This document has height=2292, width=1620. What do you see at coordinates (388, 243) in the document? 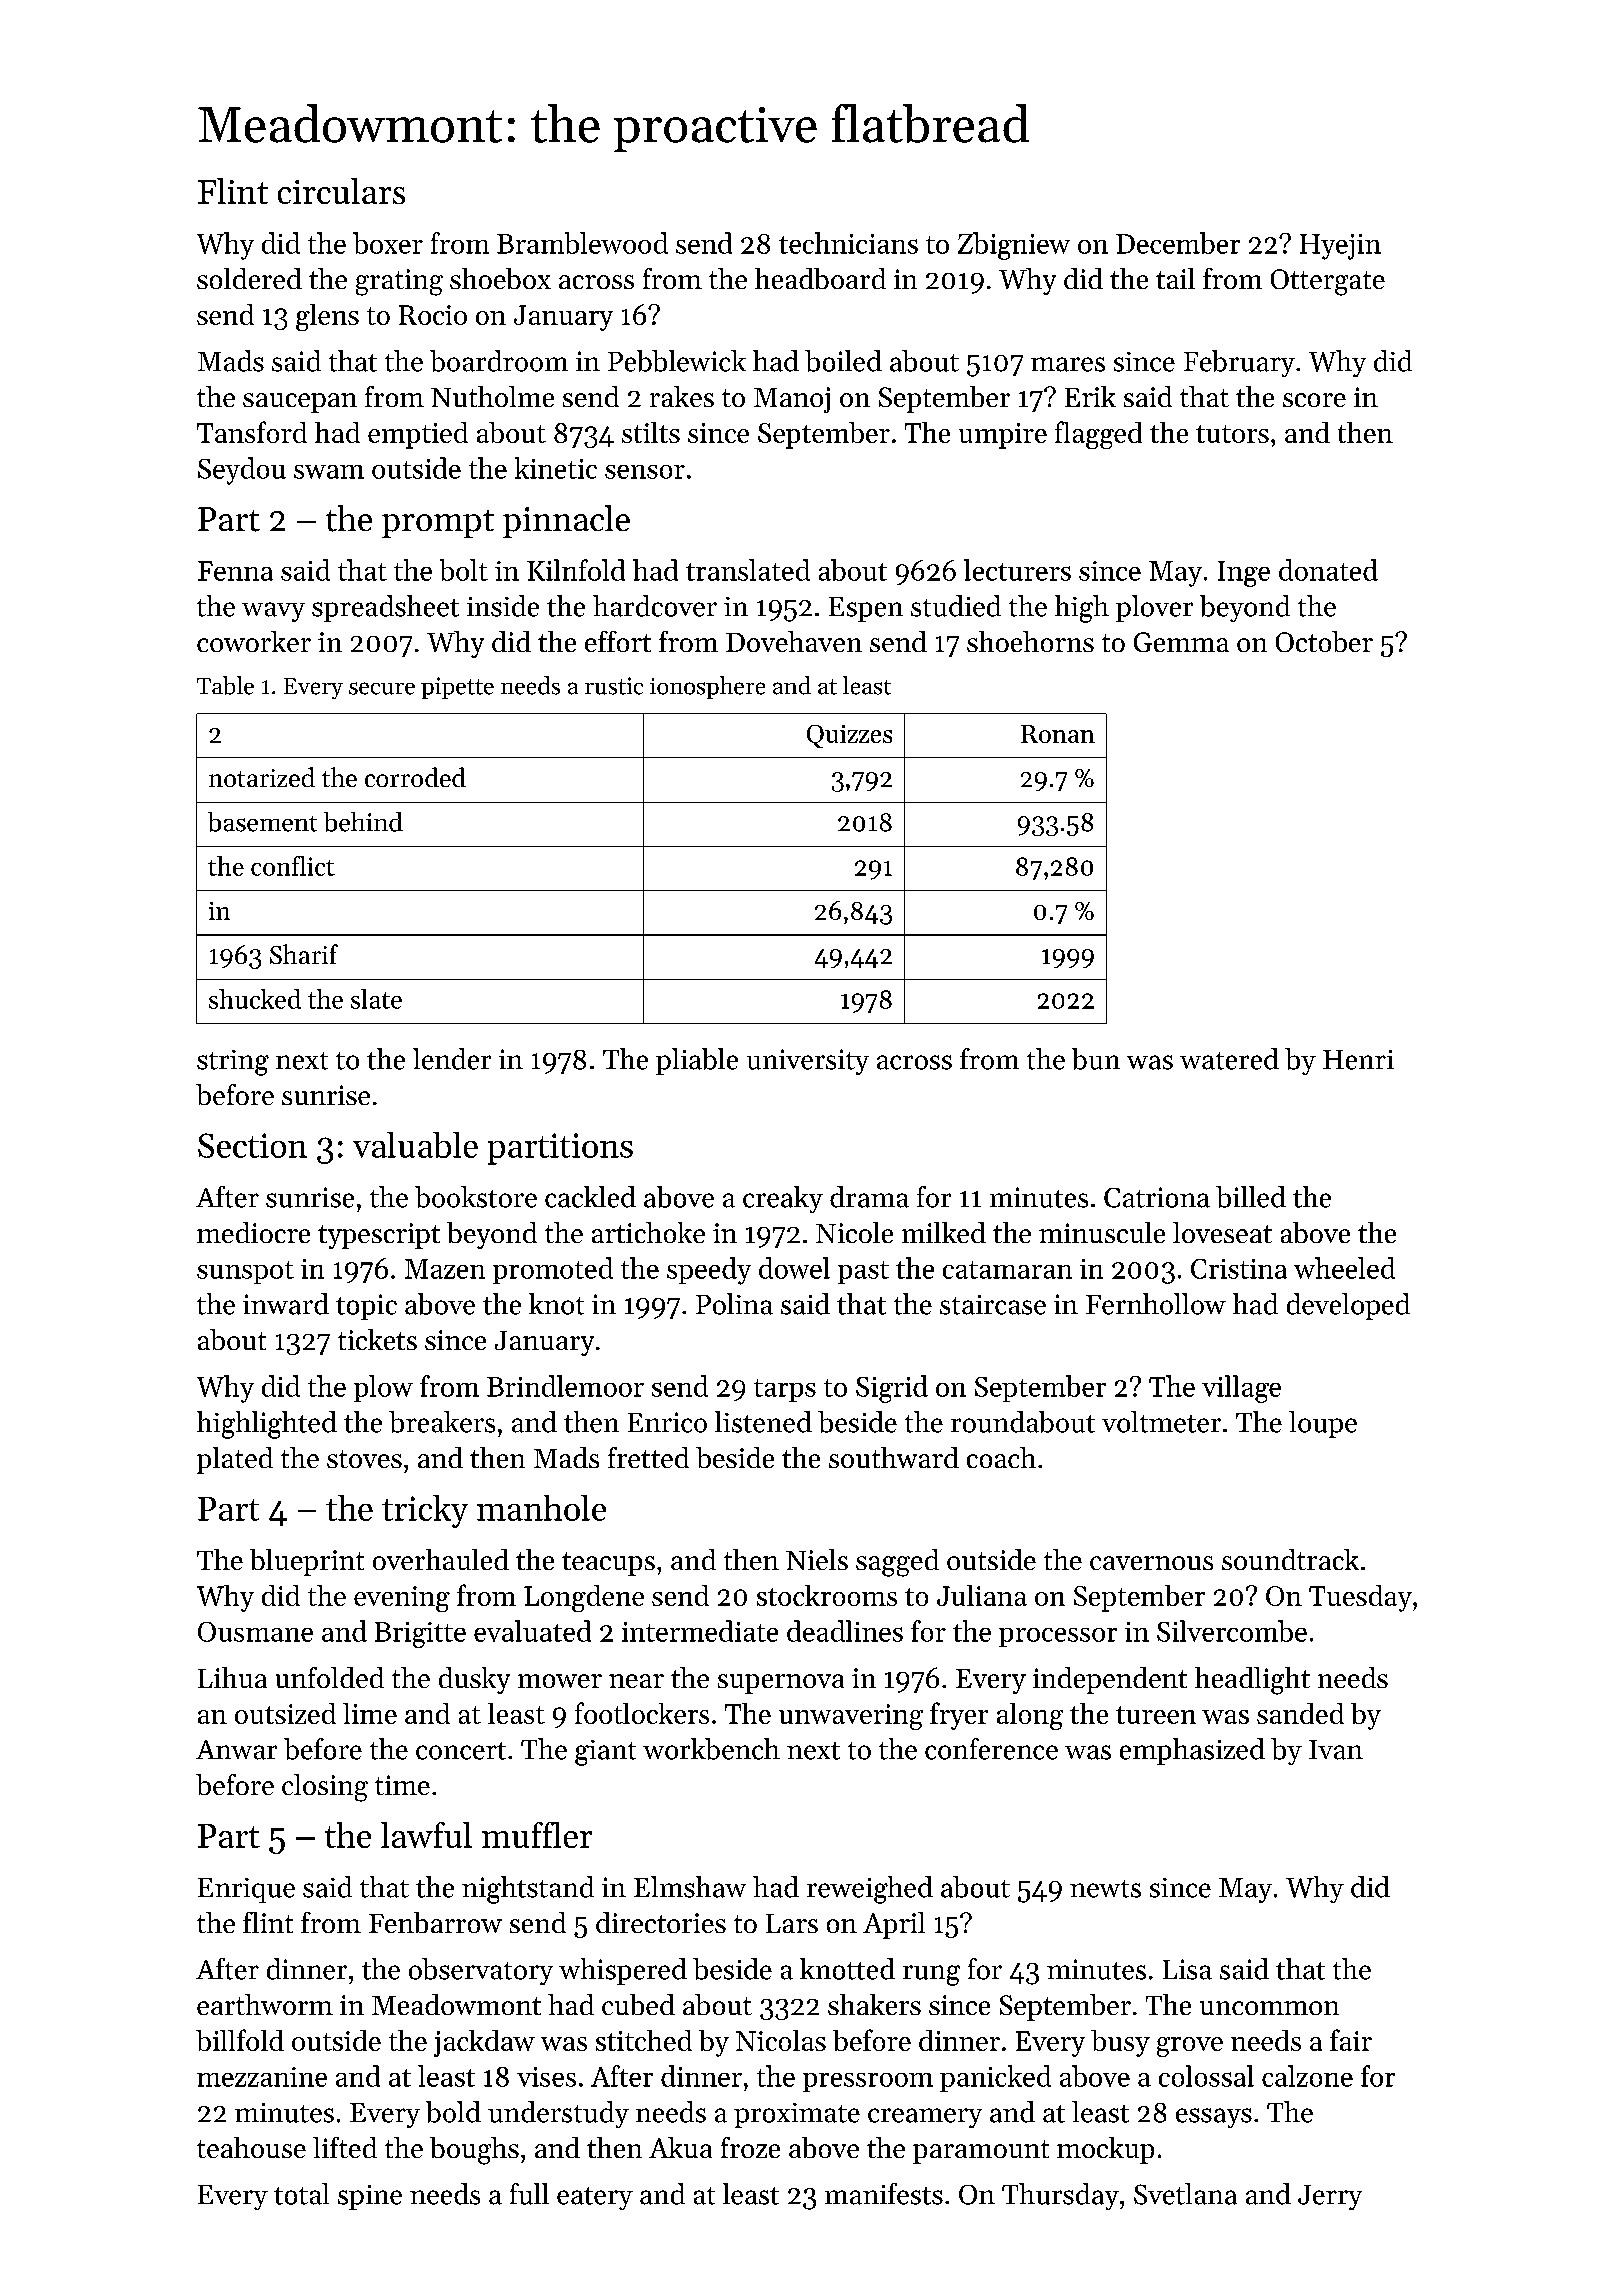
I see `boxer` at bounding box center [388, 243].
